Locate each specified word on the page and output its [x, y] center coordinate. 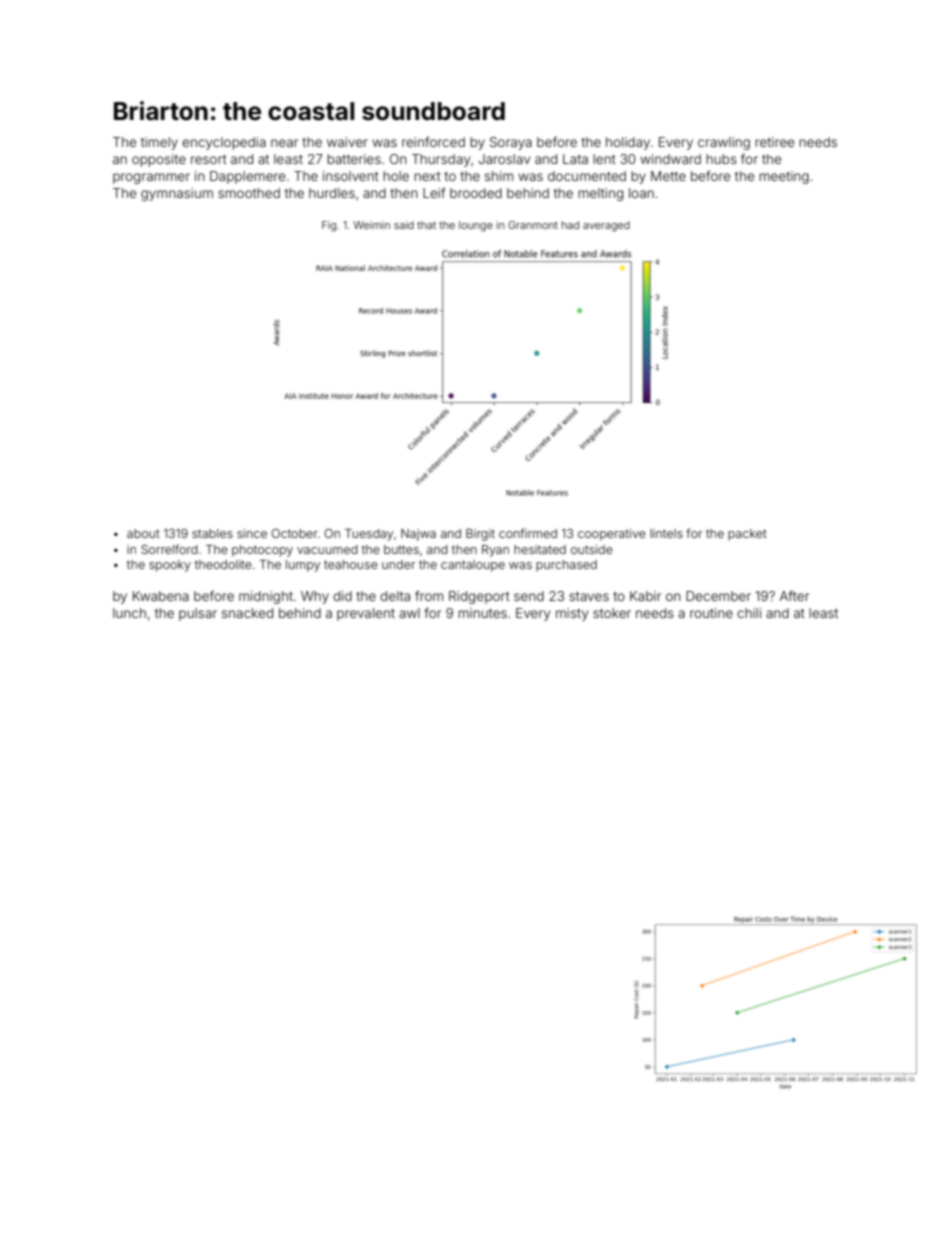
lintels [666, 533]
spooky [170, 566]
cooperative [612, 535]
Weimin [371, 225]
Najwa [418, 535]
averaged [606, 226]
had [570, 225]
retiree [774, 142]
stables [212, 533]
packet [747, 535]
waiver [347, 142]
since [252, 533]
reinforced [433, 141]
